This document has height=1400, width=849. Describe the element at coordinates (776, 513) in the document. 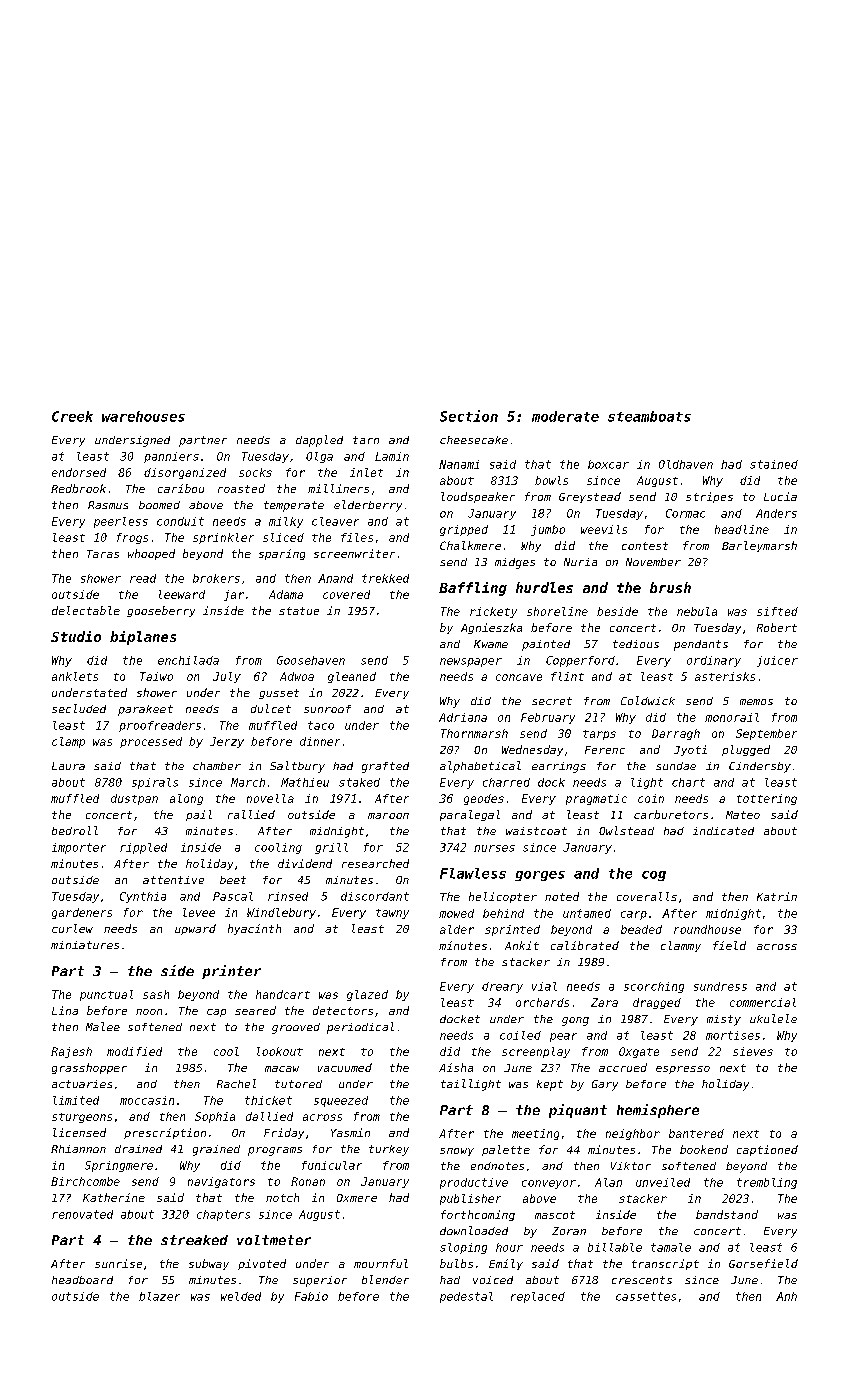

I see `Anders` at that location.
